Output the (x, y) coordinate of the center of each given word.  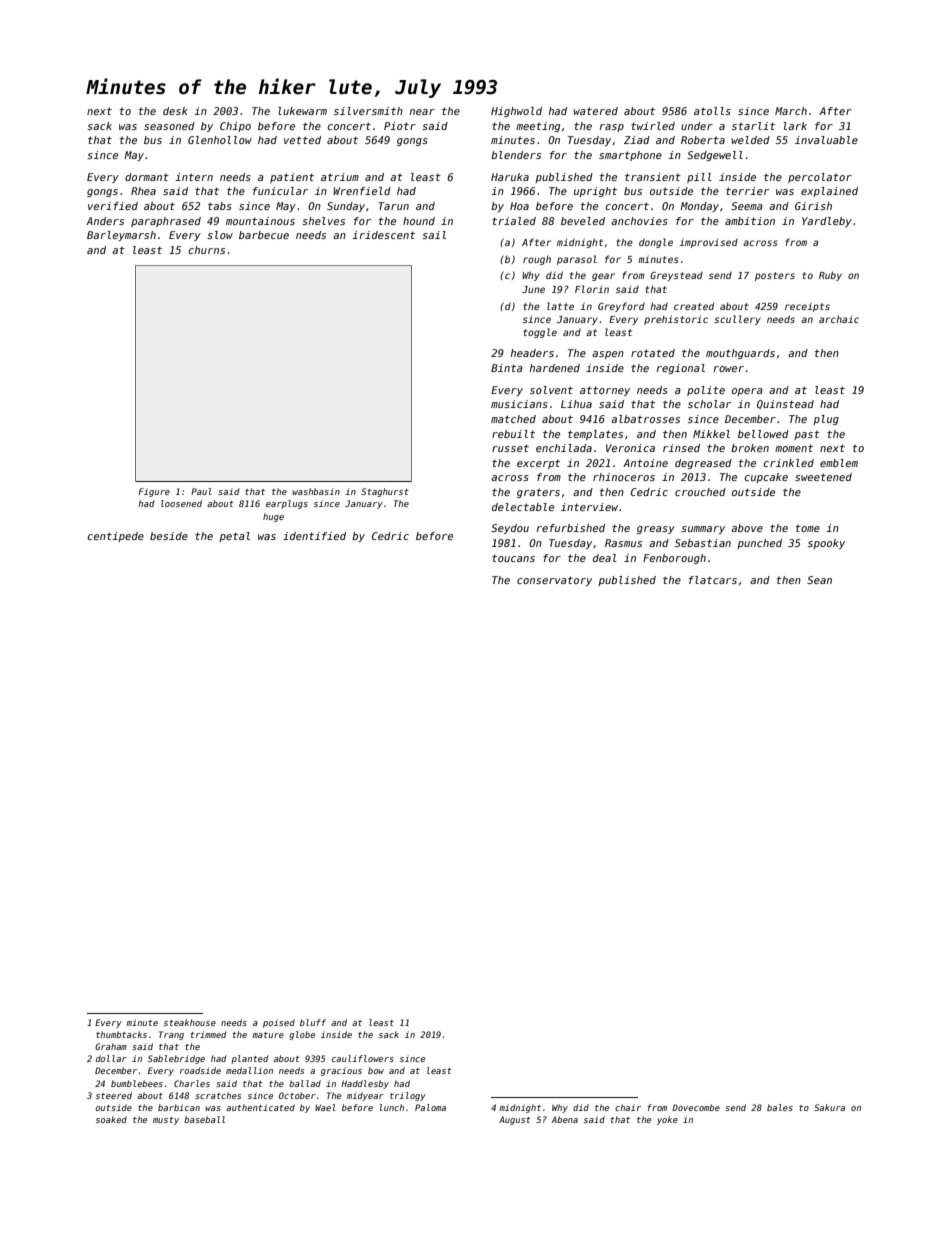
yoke (667, 1120)
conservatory (554, 581)
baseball (204, 1119)
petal (234, 537)
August (515, 1120)
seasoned (169, 126)
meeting (538, 127)
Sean (819, 580)
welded (751, 140)
